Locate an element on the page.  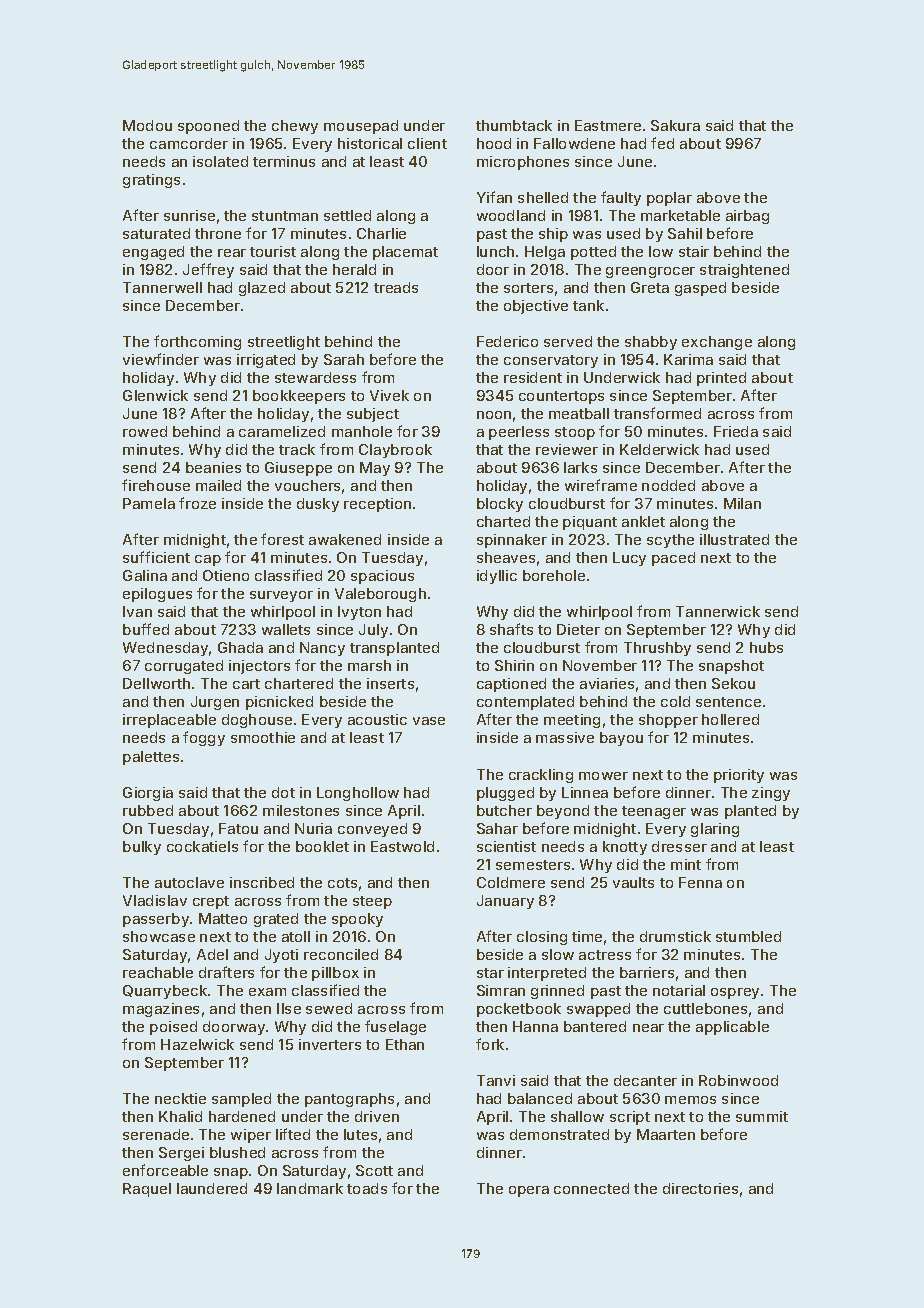
Sakura is located at coordinates (675, 125).
